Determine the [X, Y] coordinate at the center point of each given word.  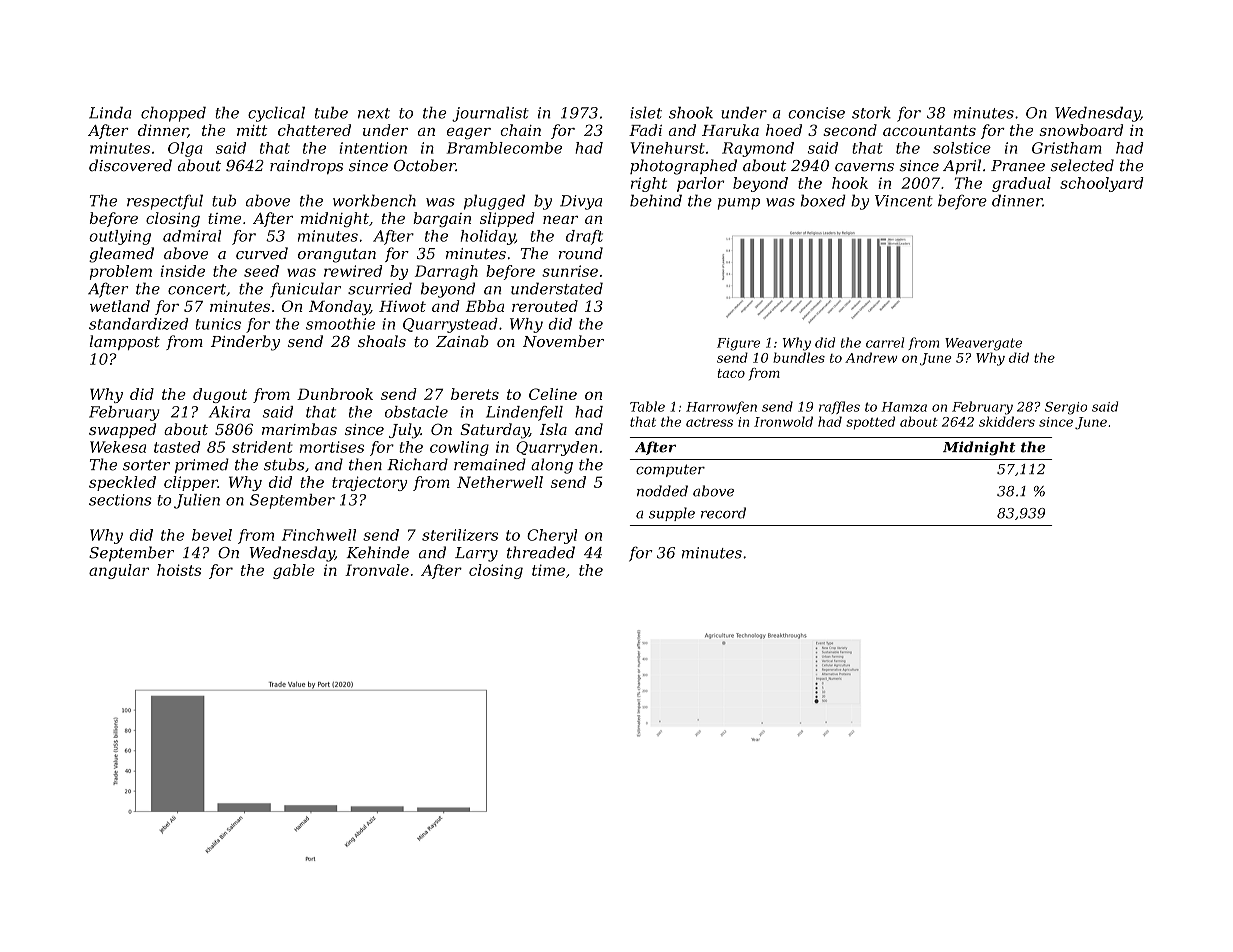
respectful [165, 202]
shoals [382, 341]
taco [731, 373]
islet [646, 113]
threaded [541, 552]
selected [1082, 165]
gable [294, 571]
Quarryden [556, 448]
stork [871, 113]
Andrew [871, 357]
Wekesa [118, 447]
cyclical [276, 114]
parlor [701, 184]
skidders [1007, 421]
